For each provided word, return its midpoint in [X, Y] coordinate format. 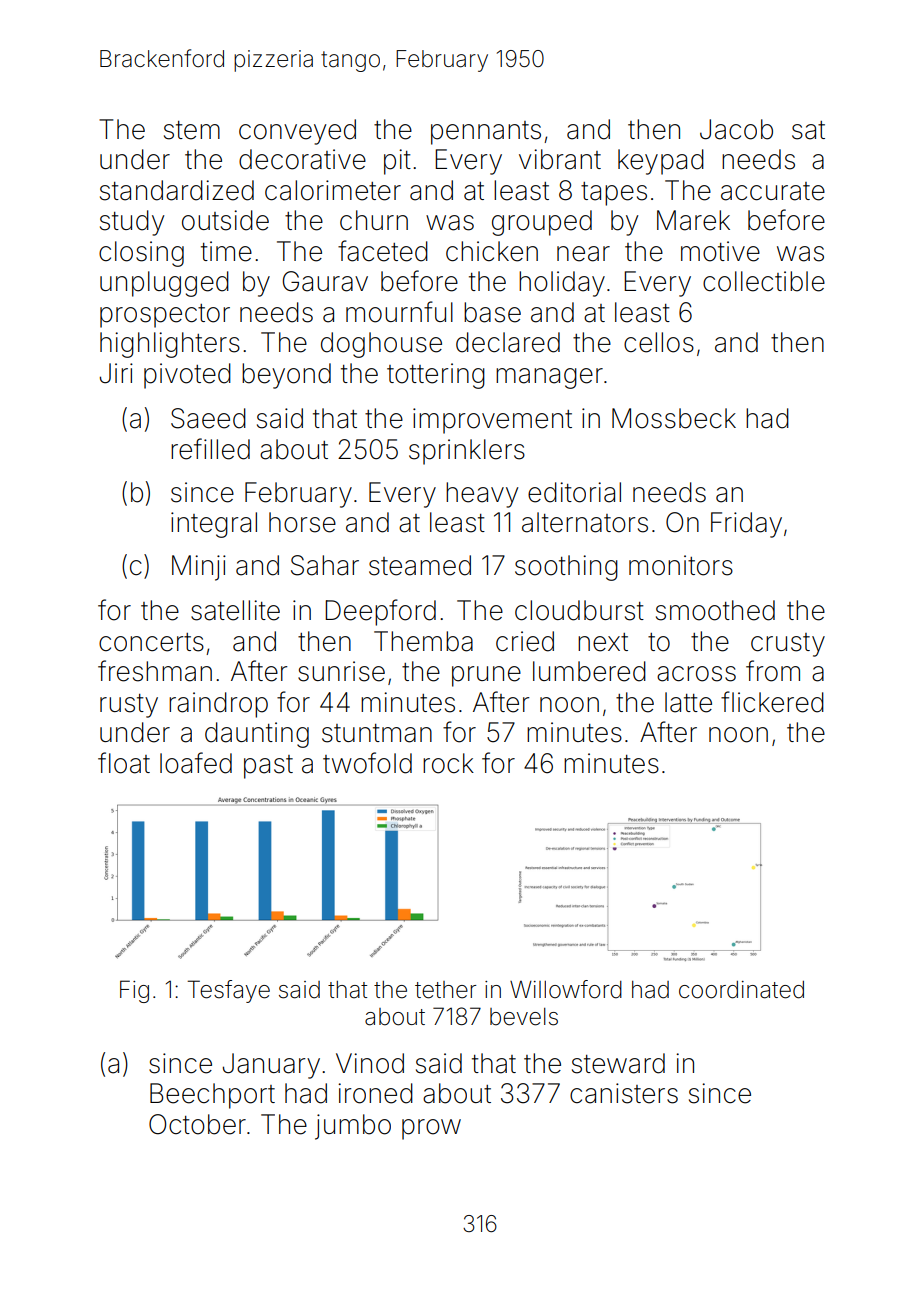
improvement [492, 421]
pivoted [187, 376]
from [773, 671]
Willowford [566, 989]
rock [448, 763]
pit [397, 162]
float [124, 763]
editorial [574, 492]
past [268, 767]
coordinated [741, 990]
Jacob [736, 129]
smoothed [715, 610]
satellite [235, 610]
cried [525, 641]
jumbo [353, 1127]
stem [192, 130]
